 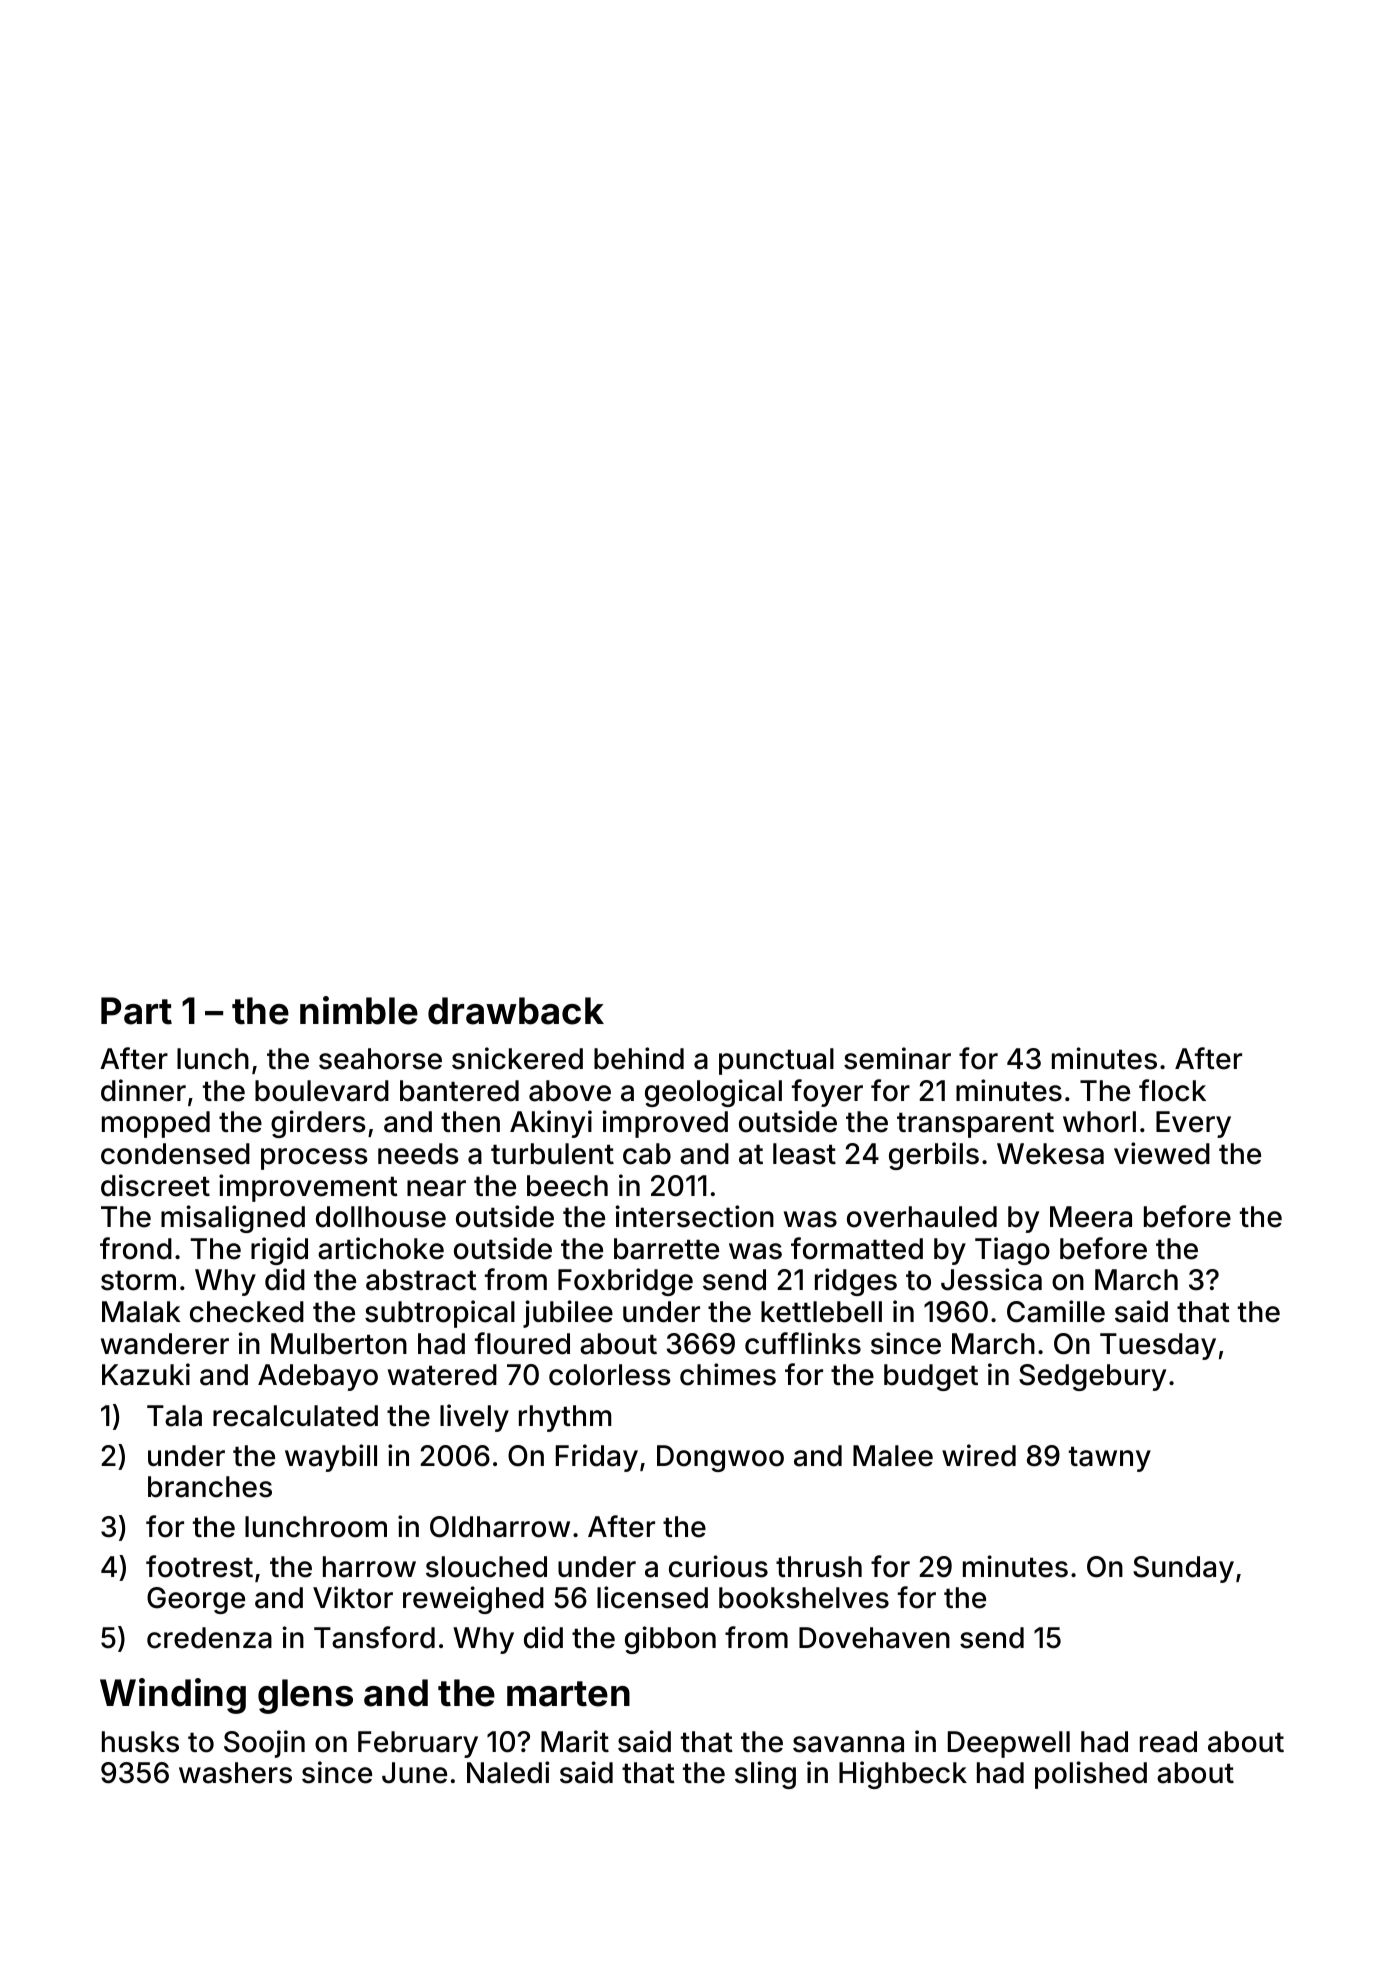 What do you see at coordinates (874, 1638) in the document?
I see `Dovehaven` at bounding box center [874, 1638].
